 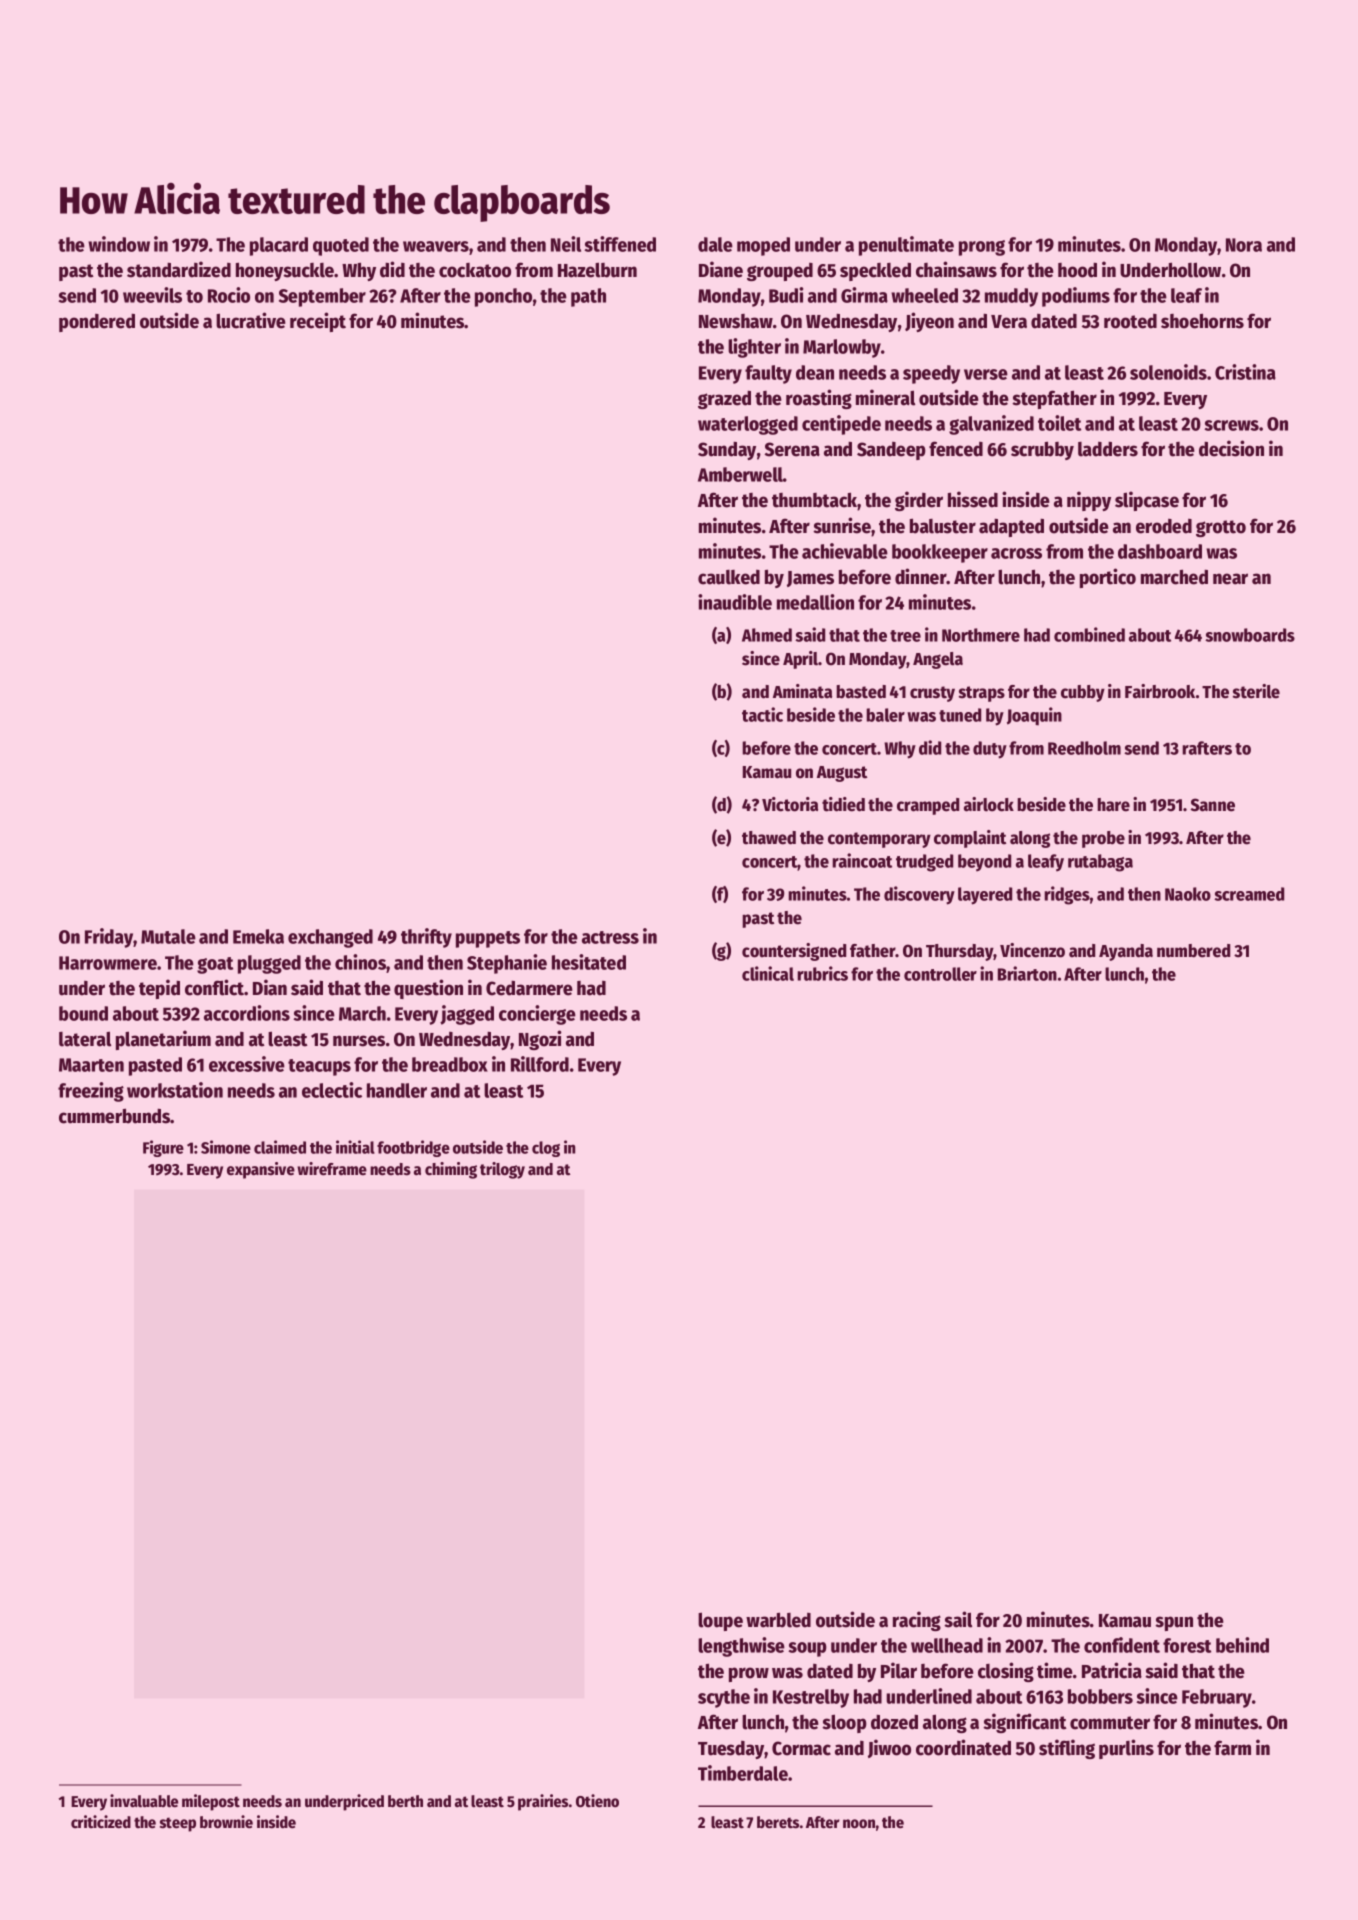 I want to click on criticized, so click(x=101, y=1822).
